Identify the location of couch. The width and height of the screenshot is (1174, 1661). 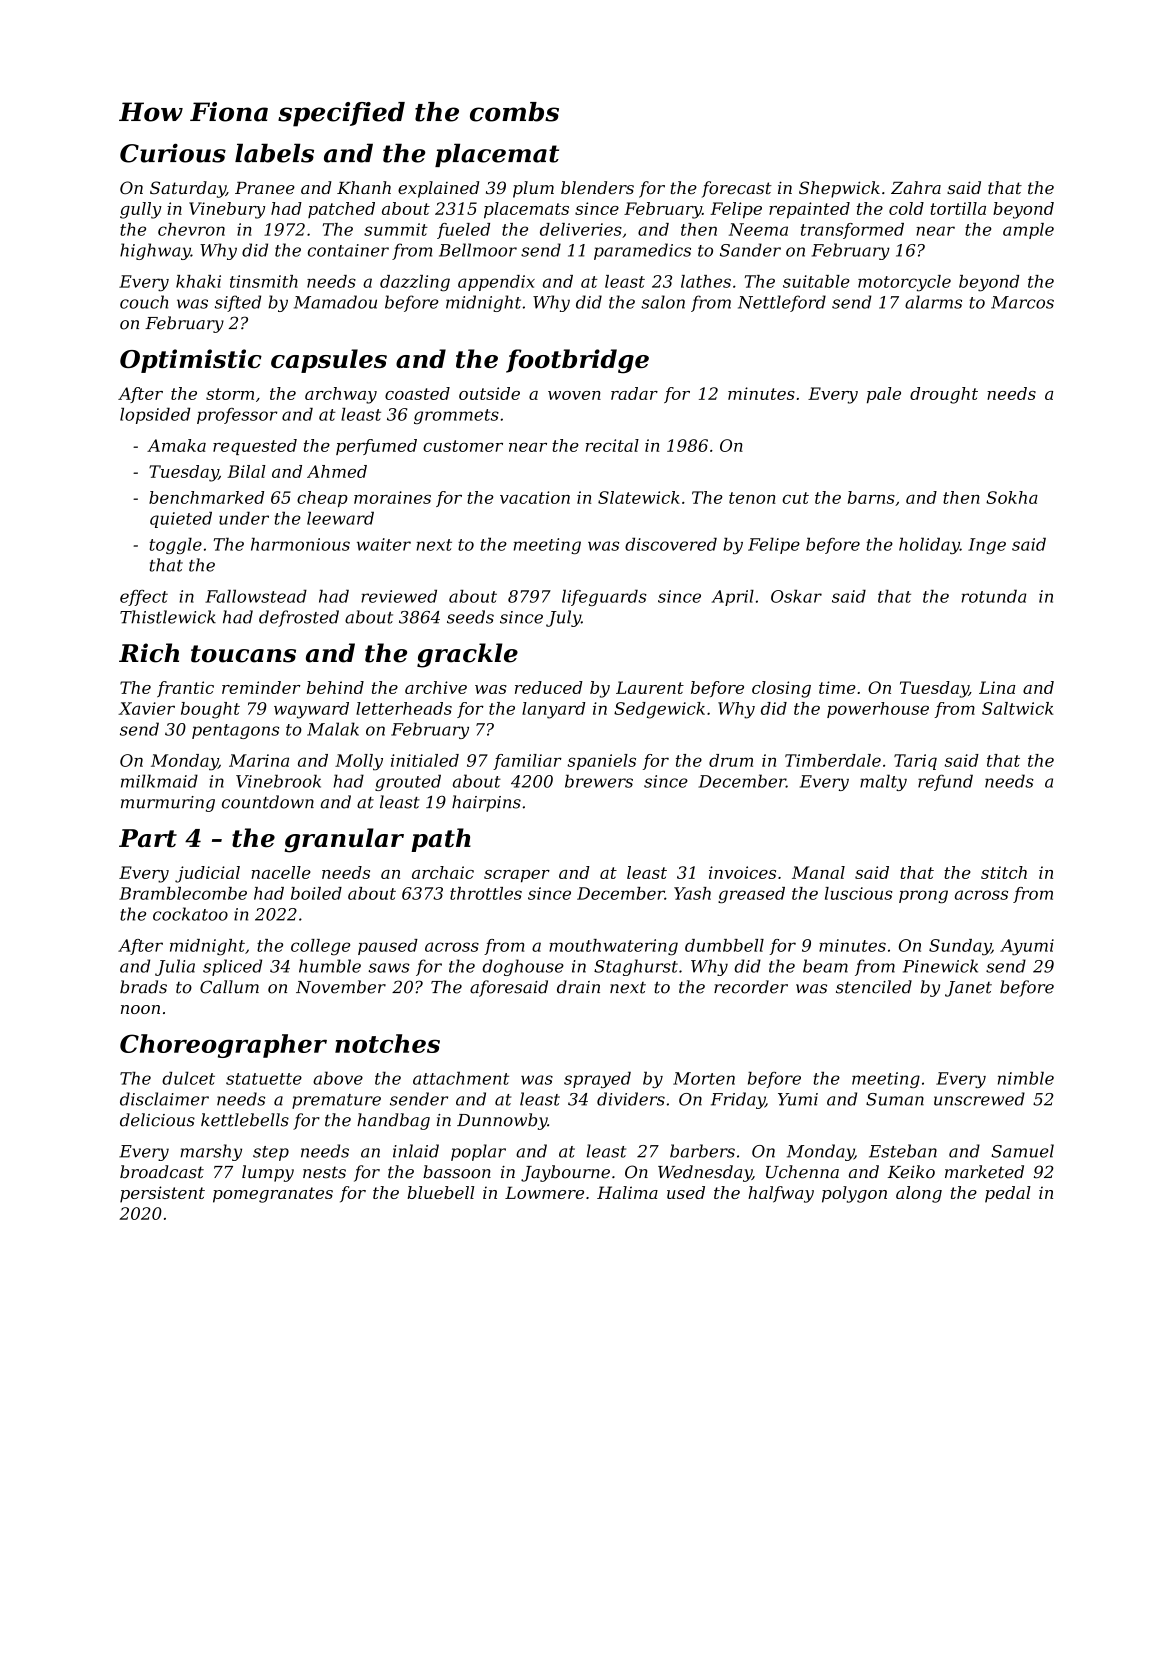
(144, 302).
